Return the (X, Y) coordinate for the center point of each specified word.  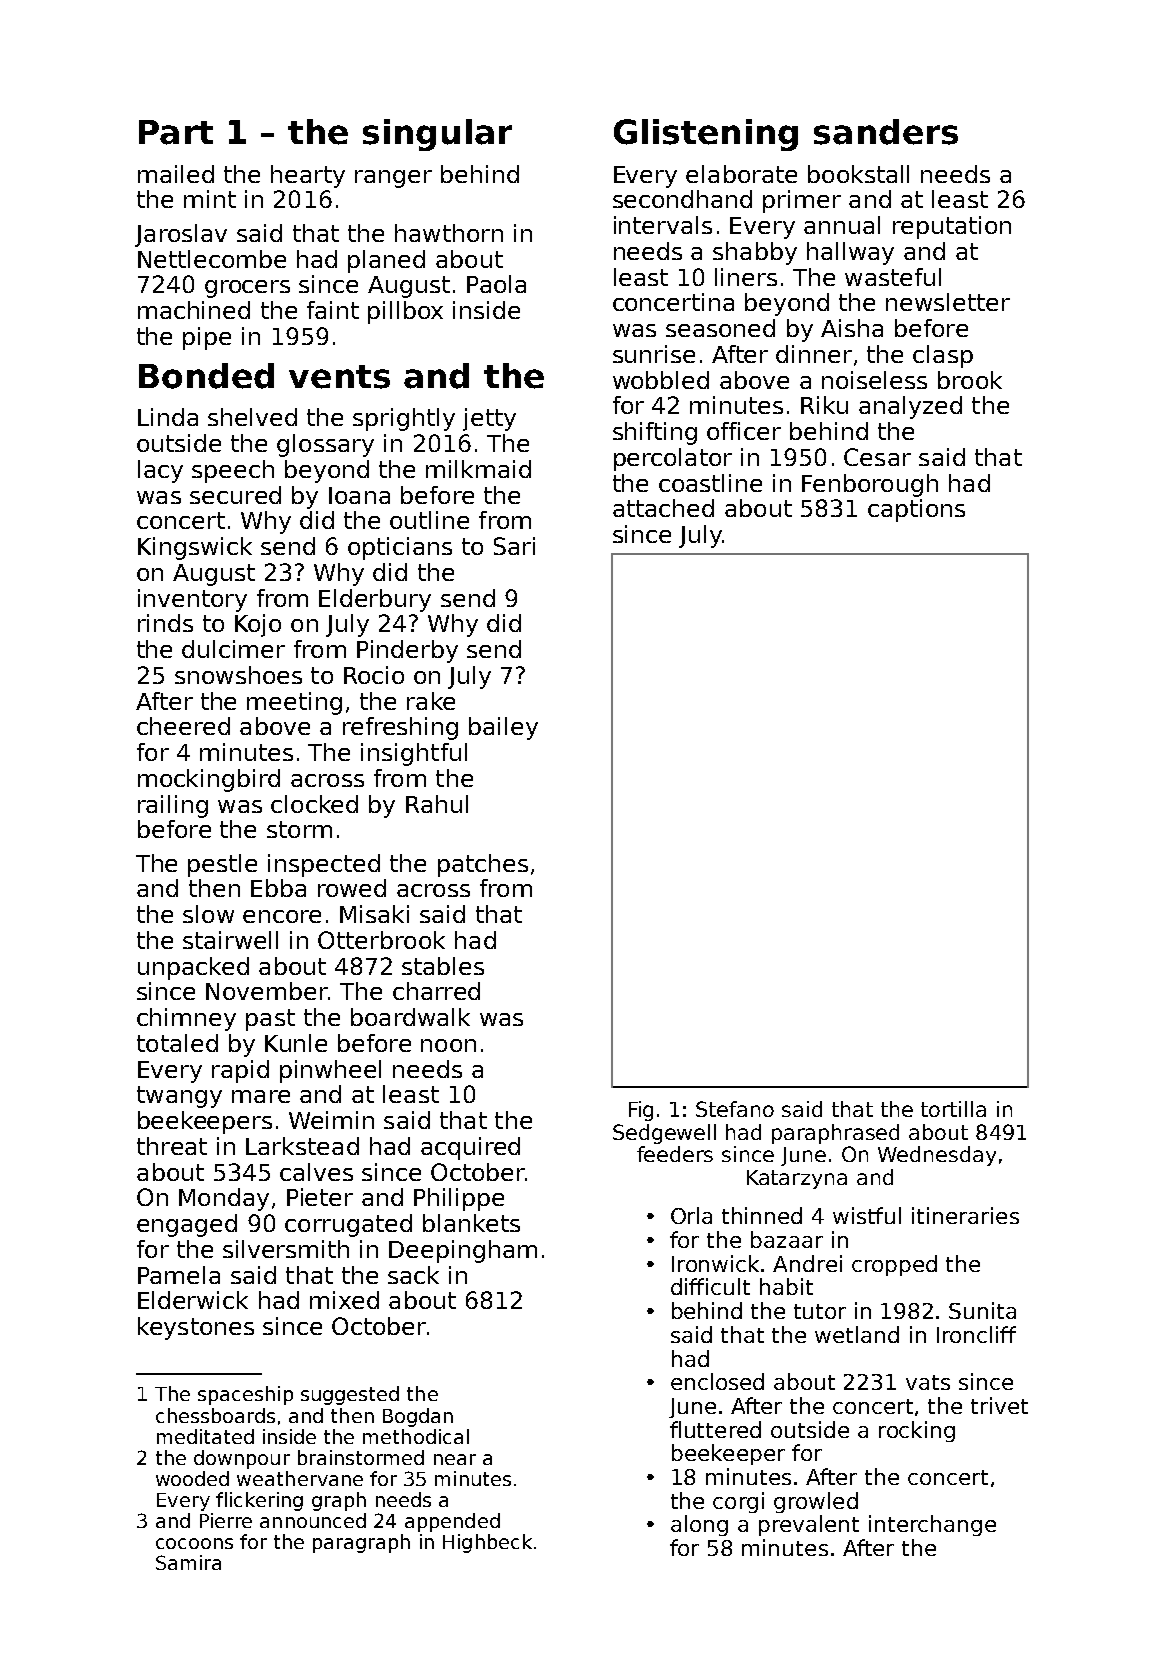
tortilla (953, 1109)
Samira (188, 1562)
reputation (952, 227)
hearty (308, 176)
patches (483, 865)
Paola (496, 284)
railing (173, 806)
